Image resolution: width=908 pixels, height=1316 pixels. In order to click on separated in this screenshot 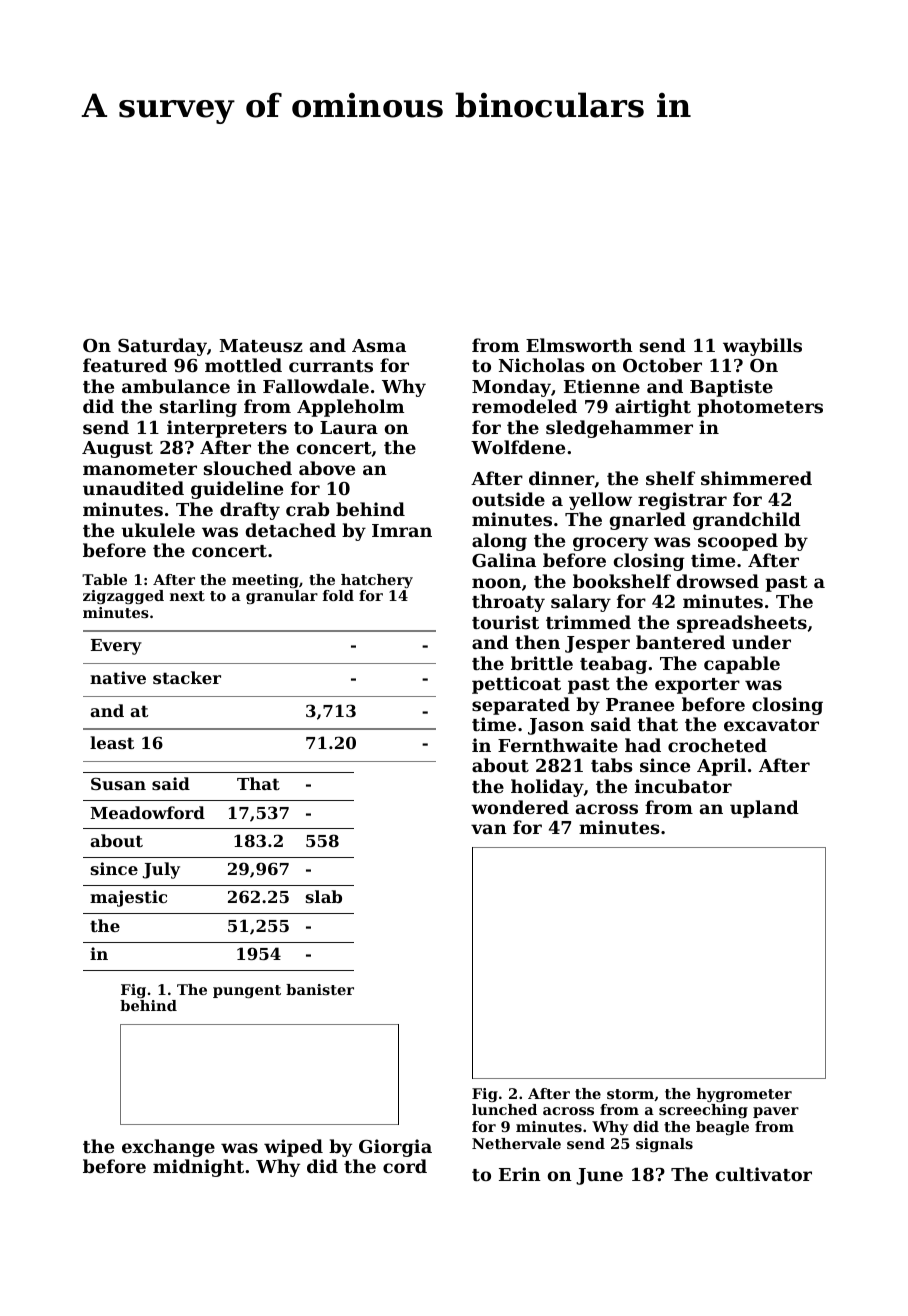, I will do `click(521, 706)`.
